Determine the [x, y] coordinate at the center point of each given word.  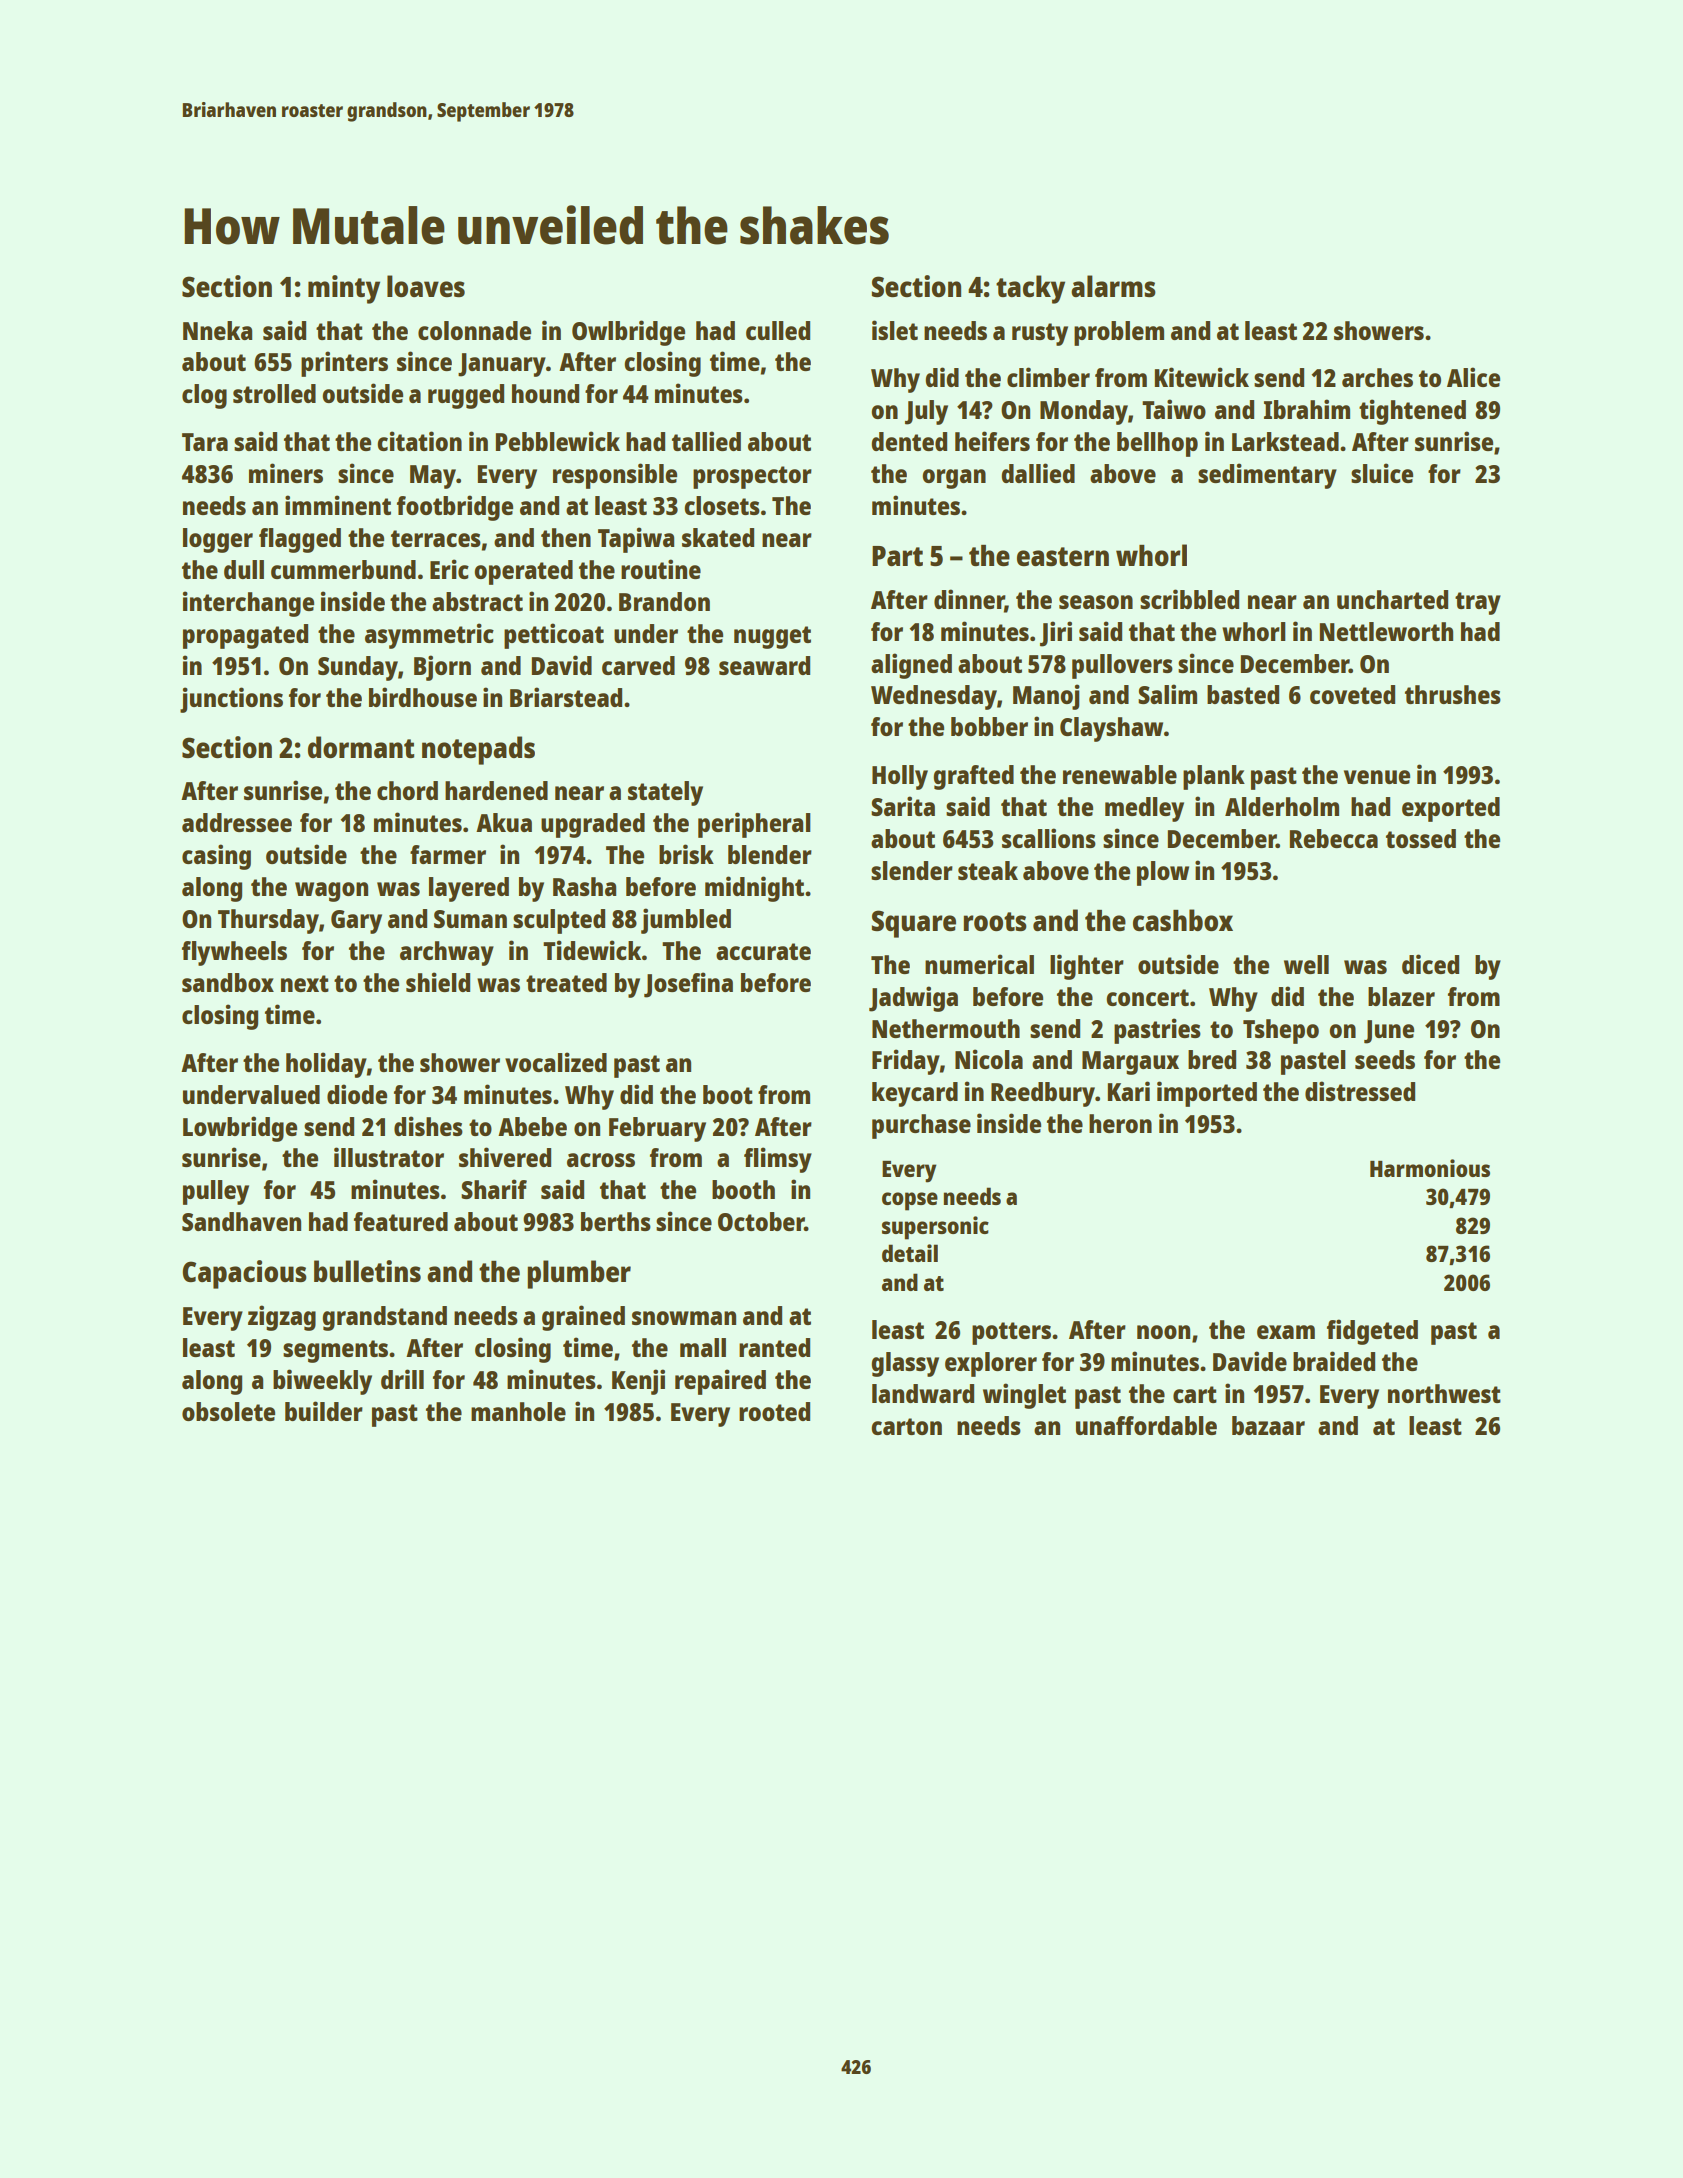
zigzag [282, 1318]
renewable [1120, 774]
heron [1120, 1123]
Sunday [358, 668]
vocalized [556, 1062]
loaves [426, 286]
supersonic [935, 1228]
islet [895, 330]
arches [1377, 377]
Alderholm [1282, 806]
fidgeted [1372, 1332]
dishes [428, 1126]
